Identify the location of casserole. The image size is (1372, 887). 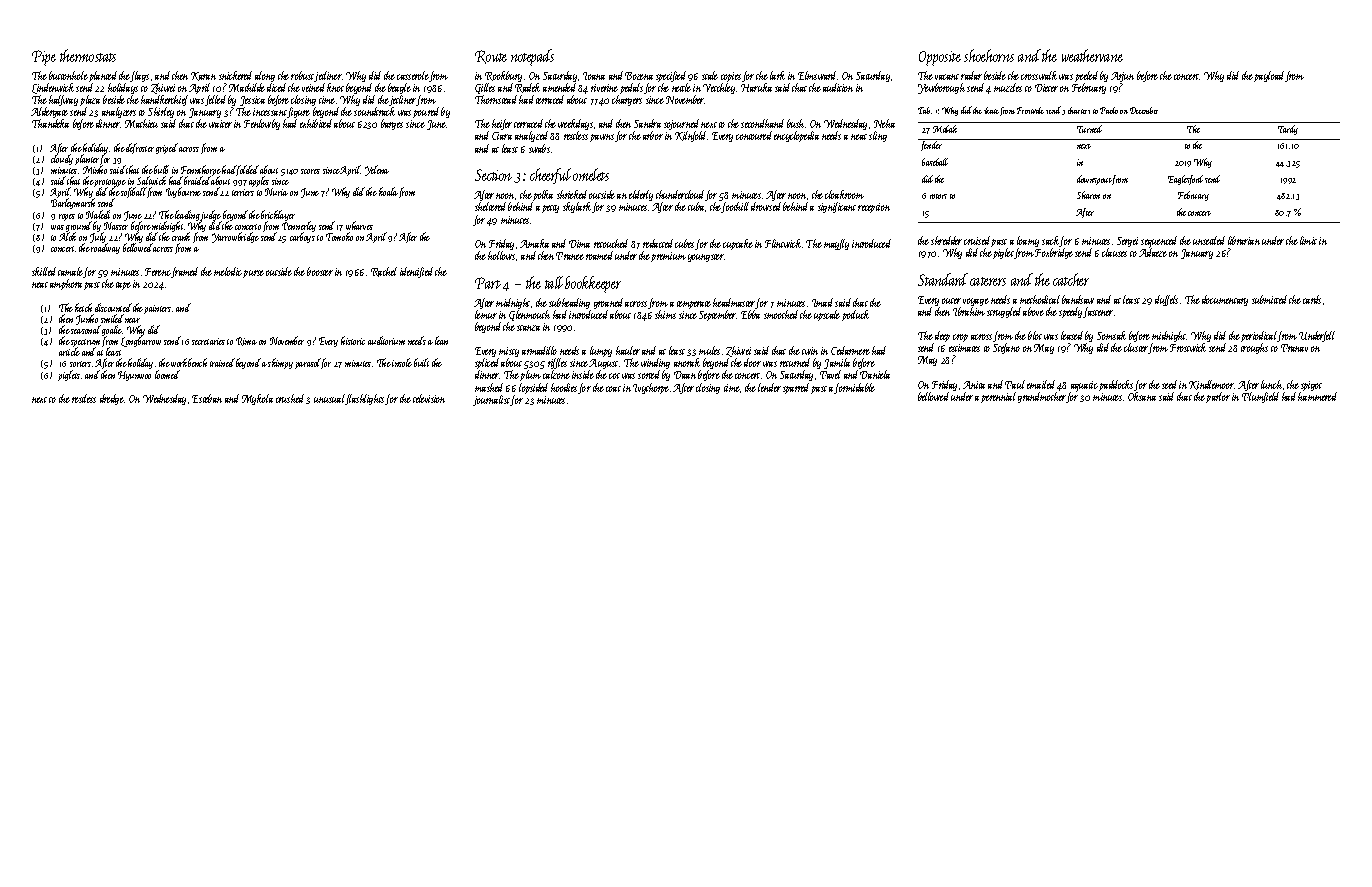
(413, 75).
